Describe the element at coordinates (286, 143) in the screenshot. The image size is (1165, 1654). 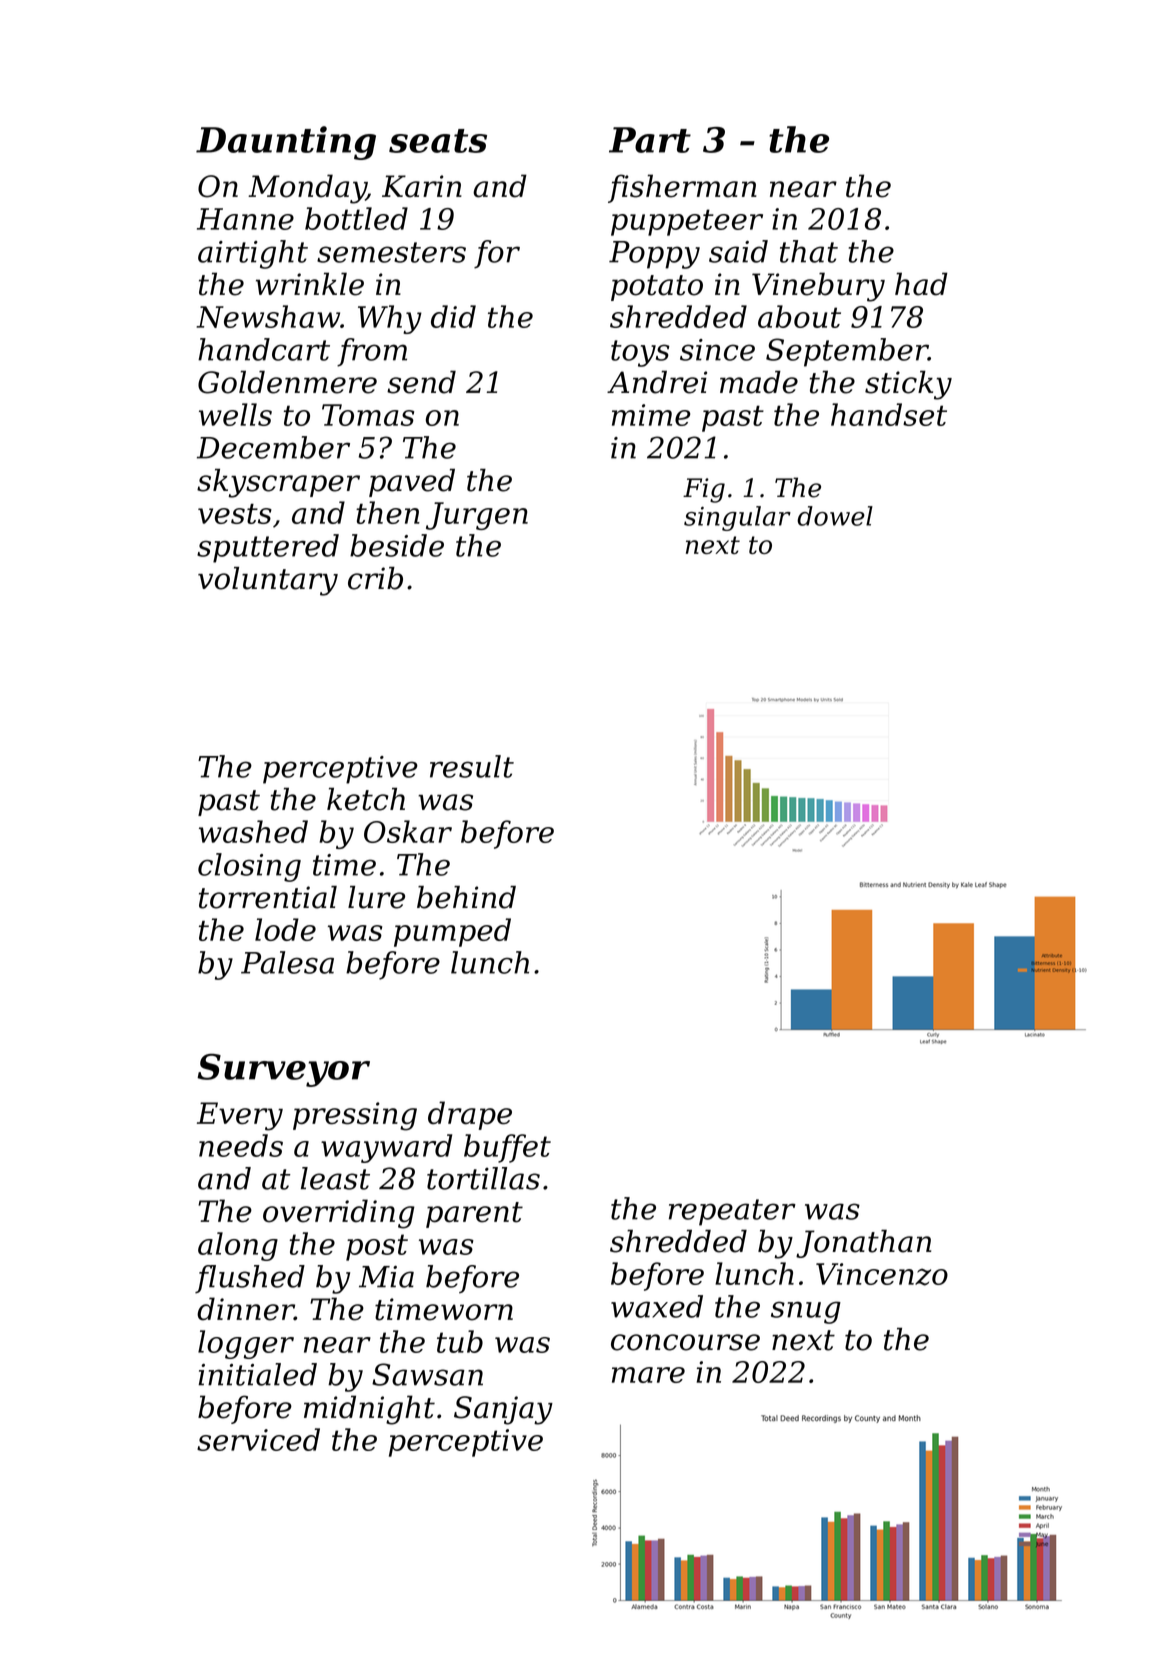
I see `Daunting` at that location.
